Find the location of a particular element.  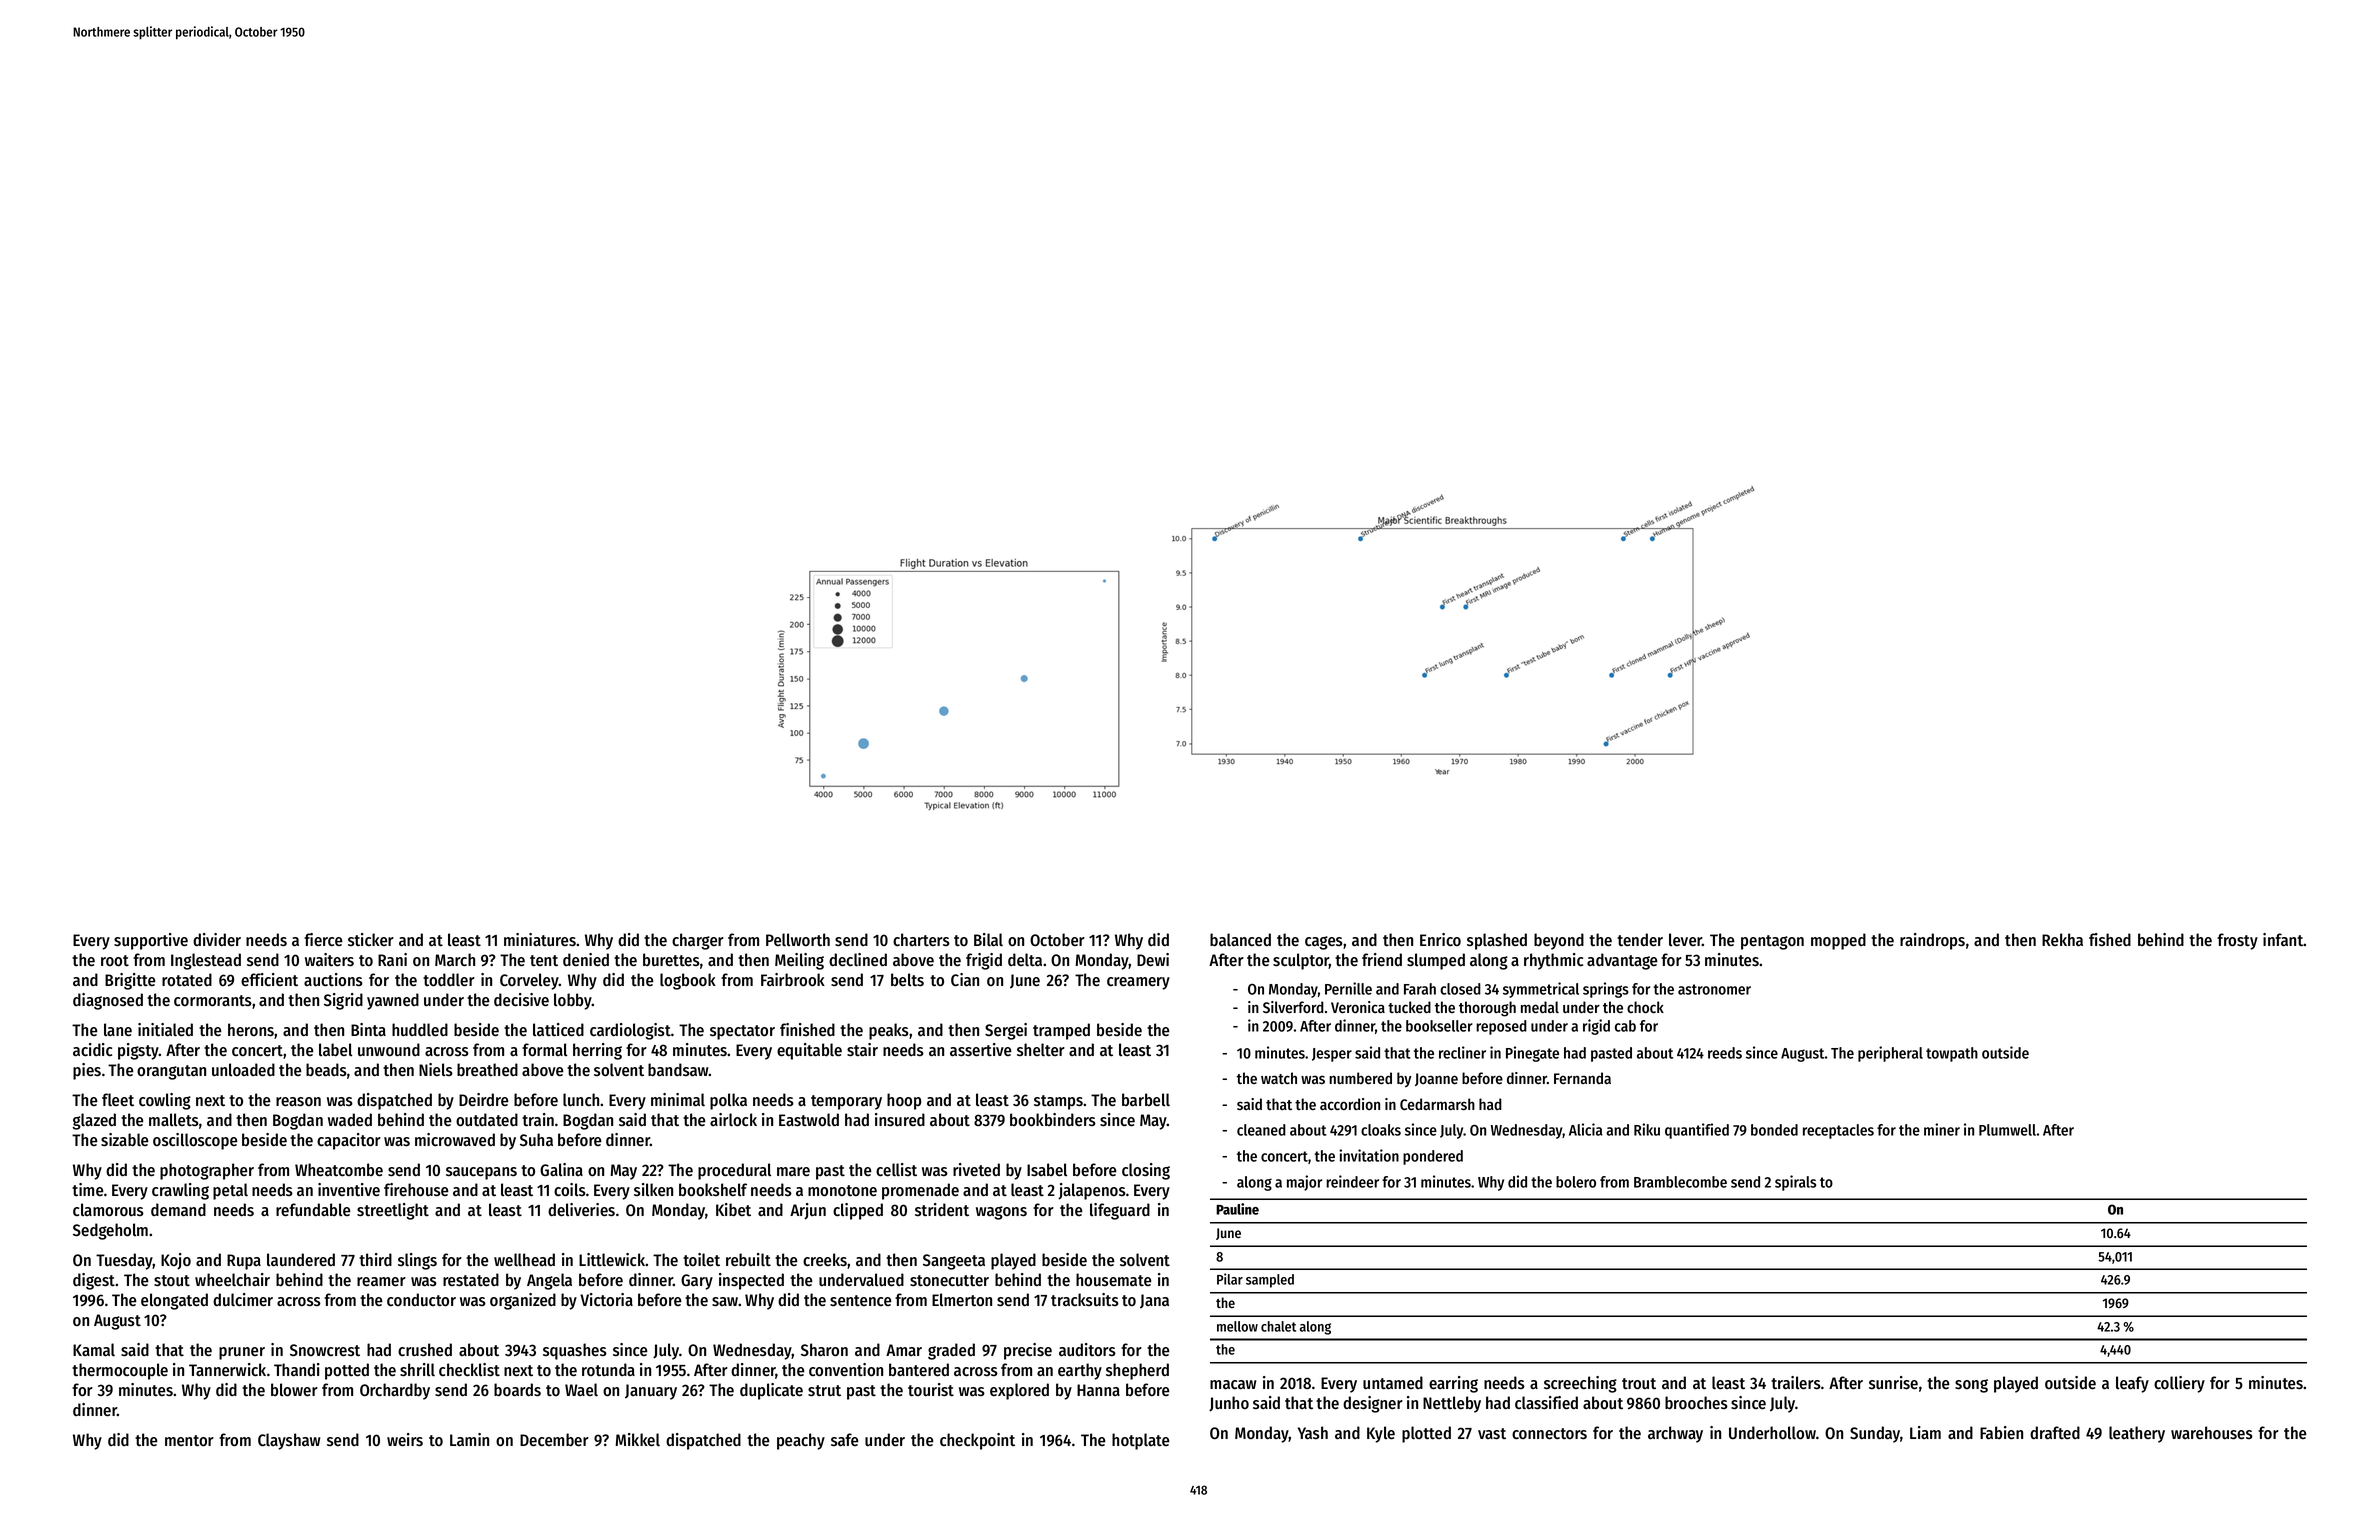

hotplate is located at coordinates (1141, 1441).
